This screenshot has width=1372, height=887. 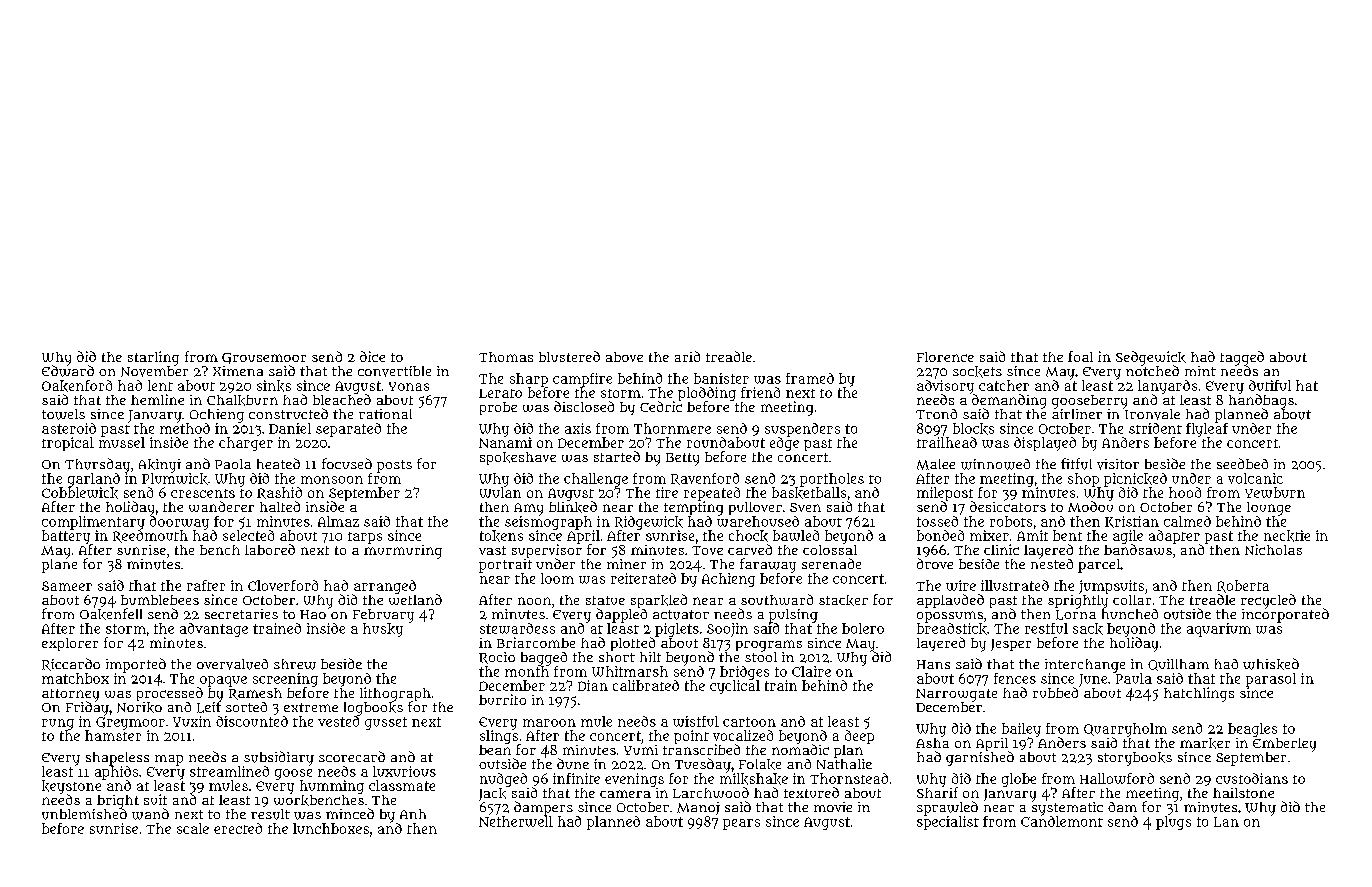 I want to click on Thursday, so click(x=97, y=465).
